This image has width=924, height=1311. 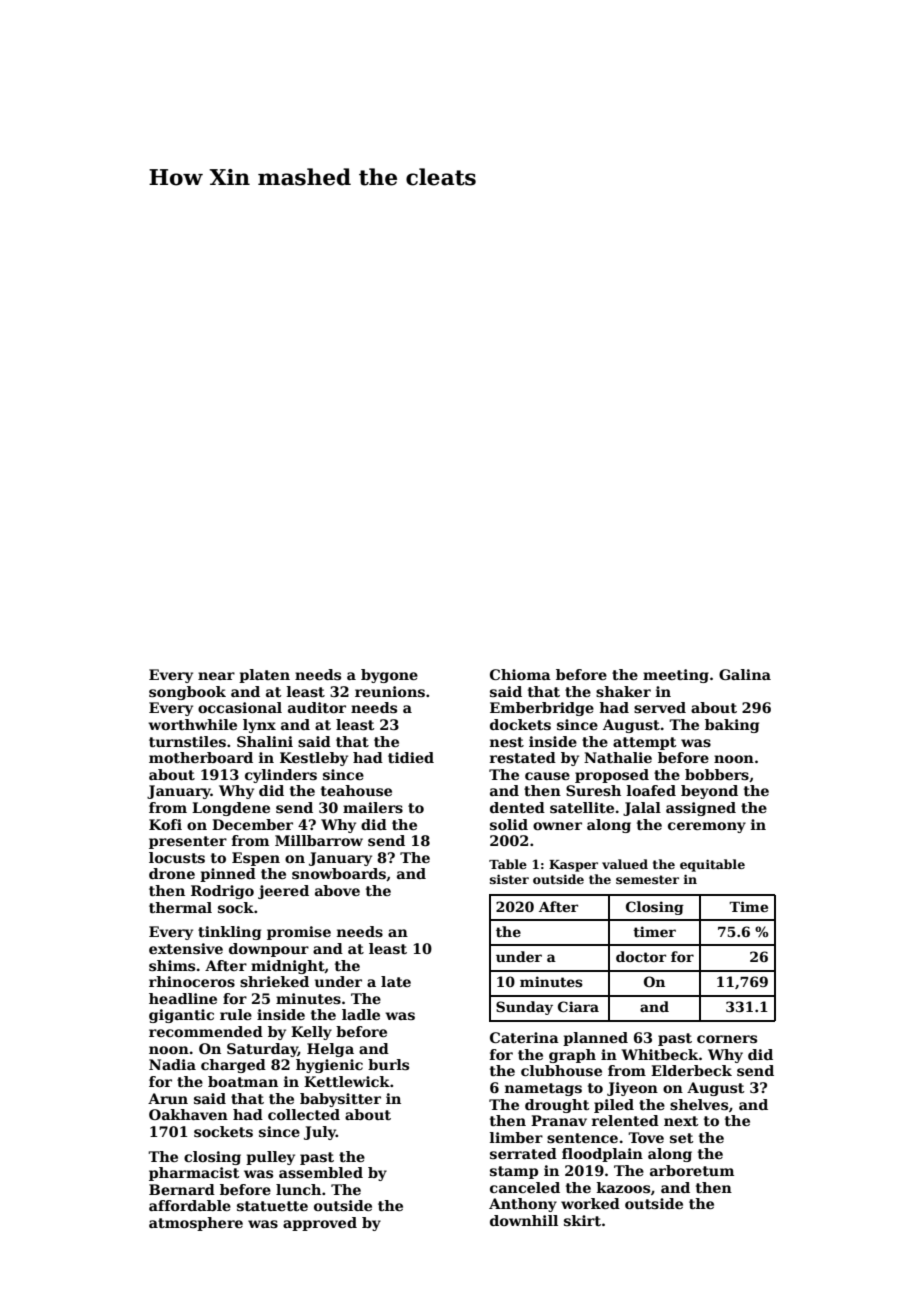 What do you see at coordinates (180, 907) in the image?
I see `thermal` at bounding box center [180, 907].
